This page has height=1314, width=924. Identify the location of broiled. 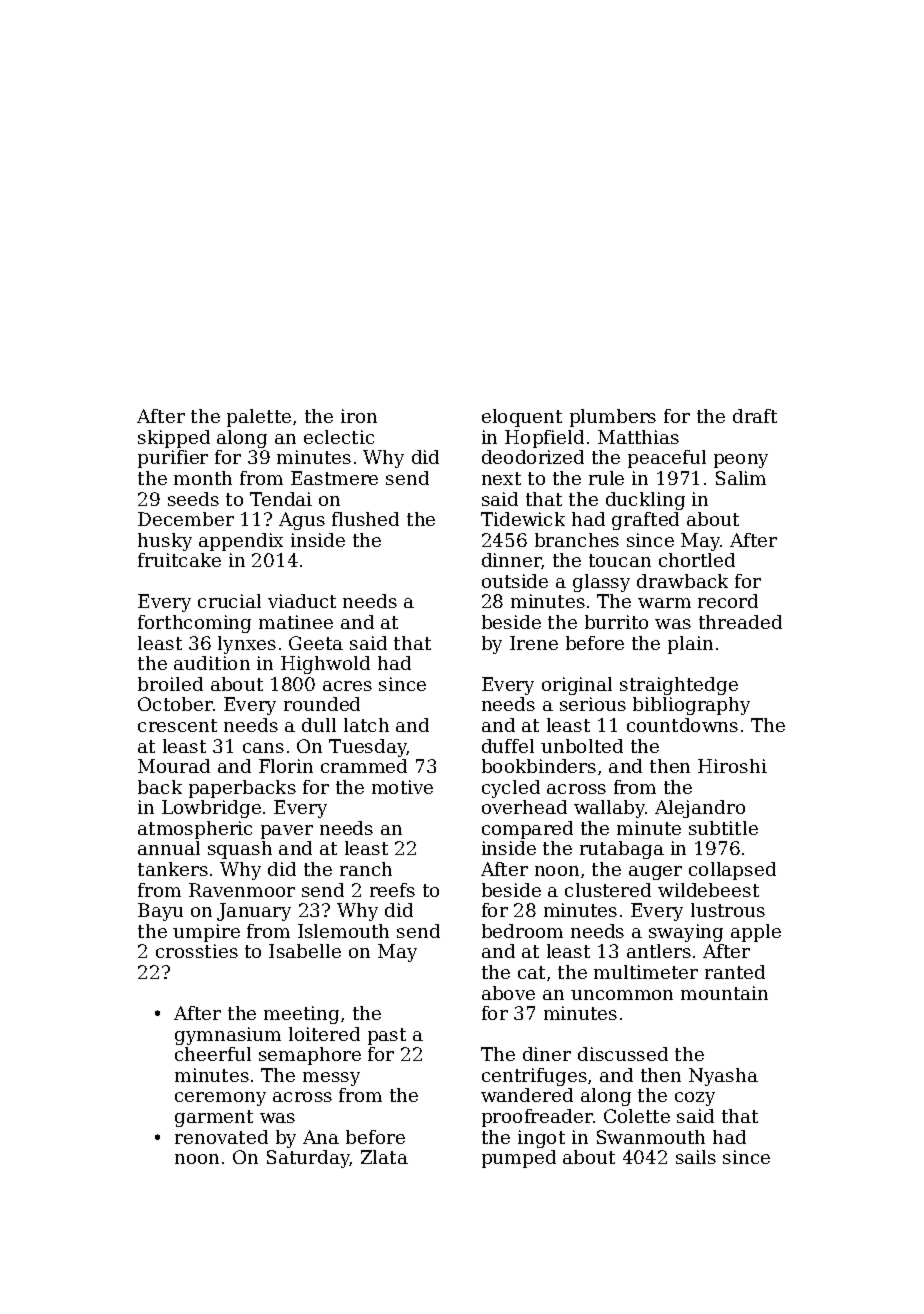
(170, 684).
